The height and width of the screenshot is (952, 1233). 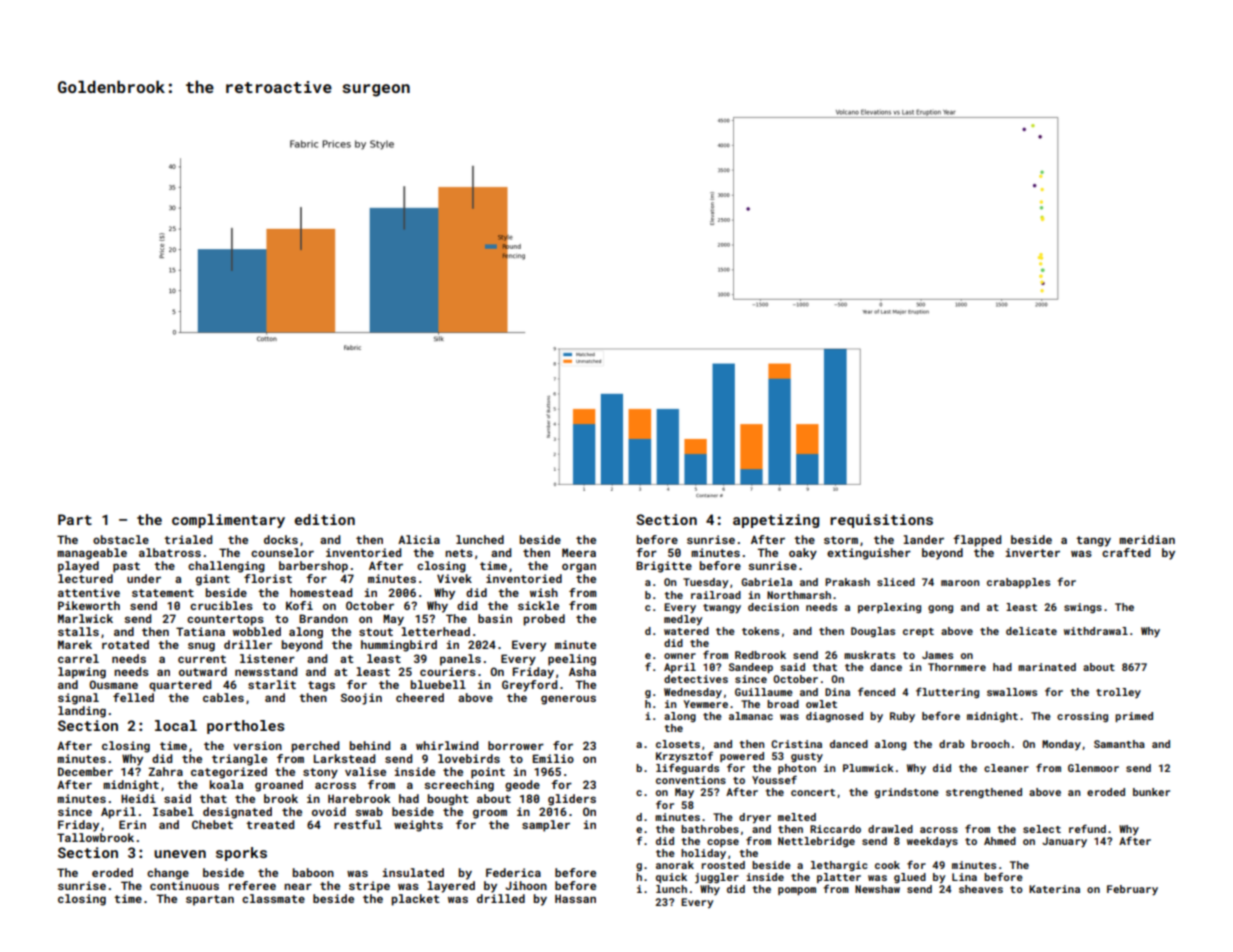 I want to click on requisitions, so click(x=881, y=521).
